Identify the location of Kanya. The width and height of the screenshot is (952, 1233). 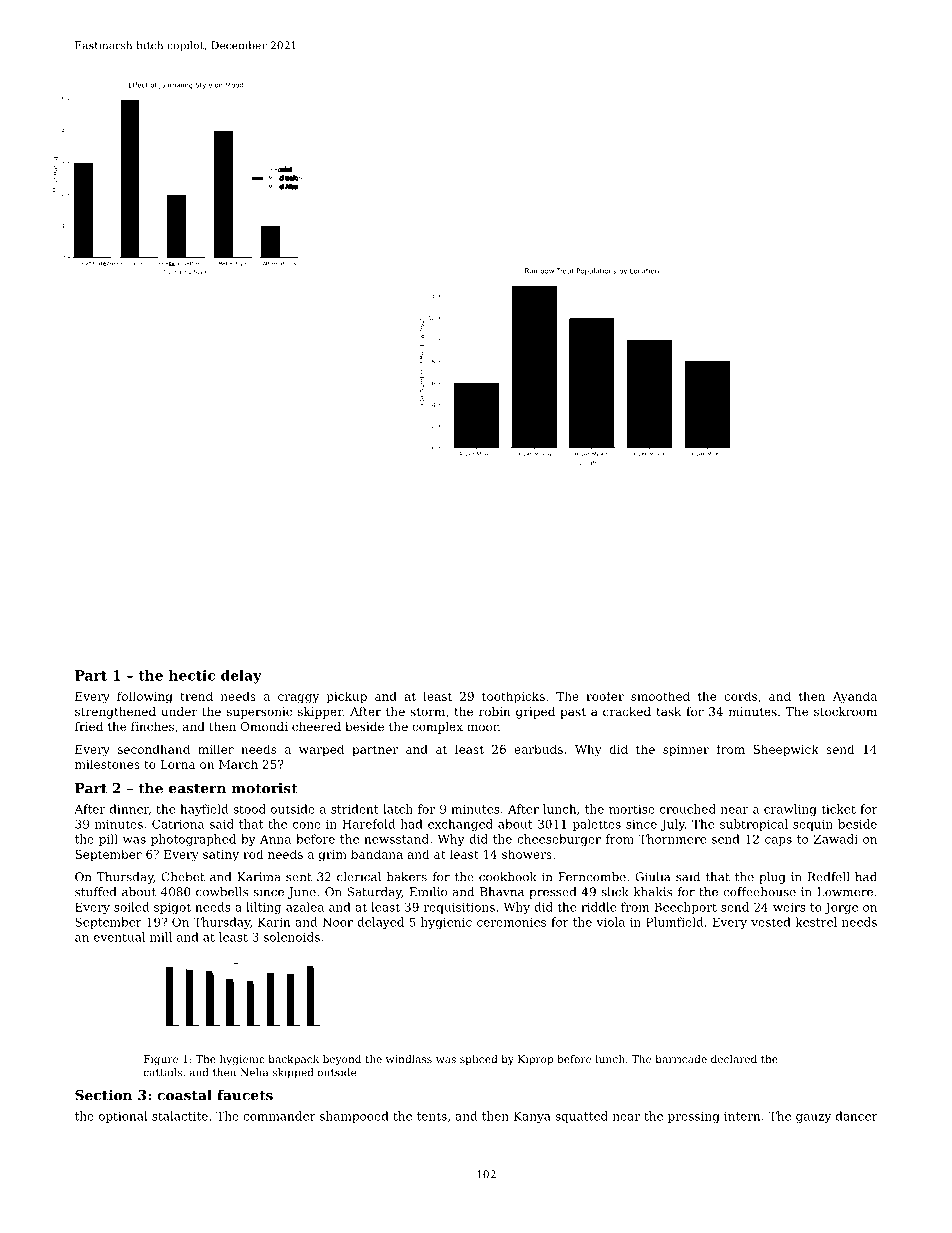
(532, 1117).
